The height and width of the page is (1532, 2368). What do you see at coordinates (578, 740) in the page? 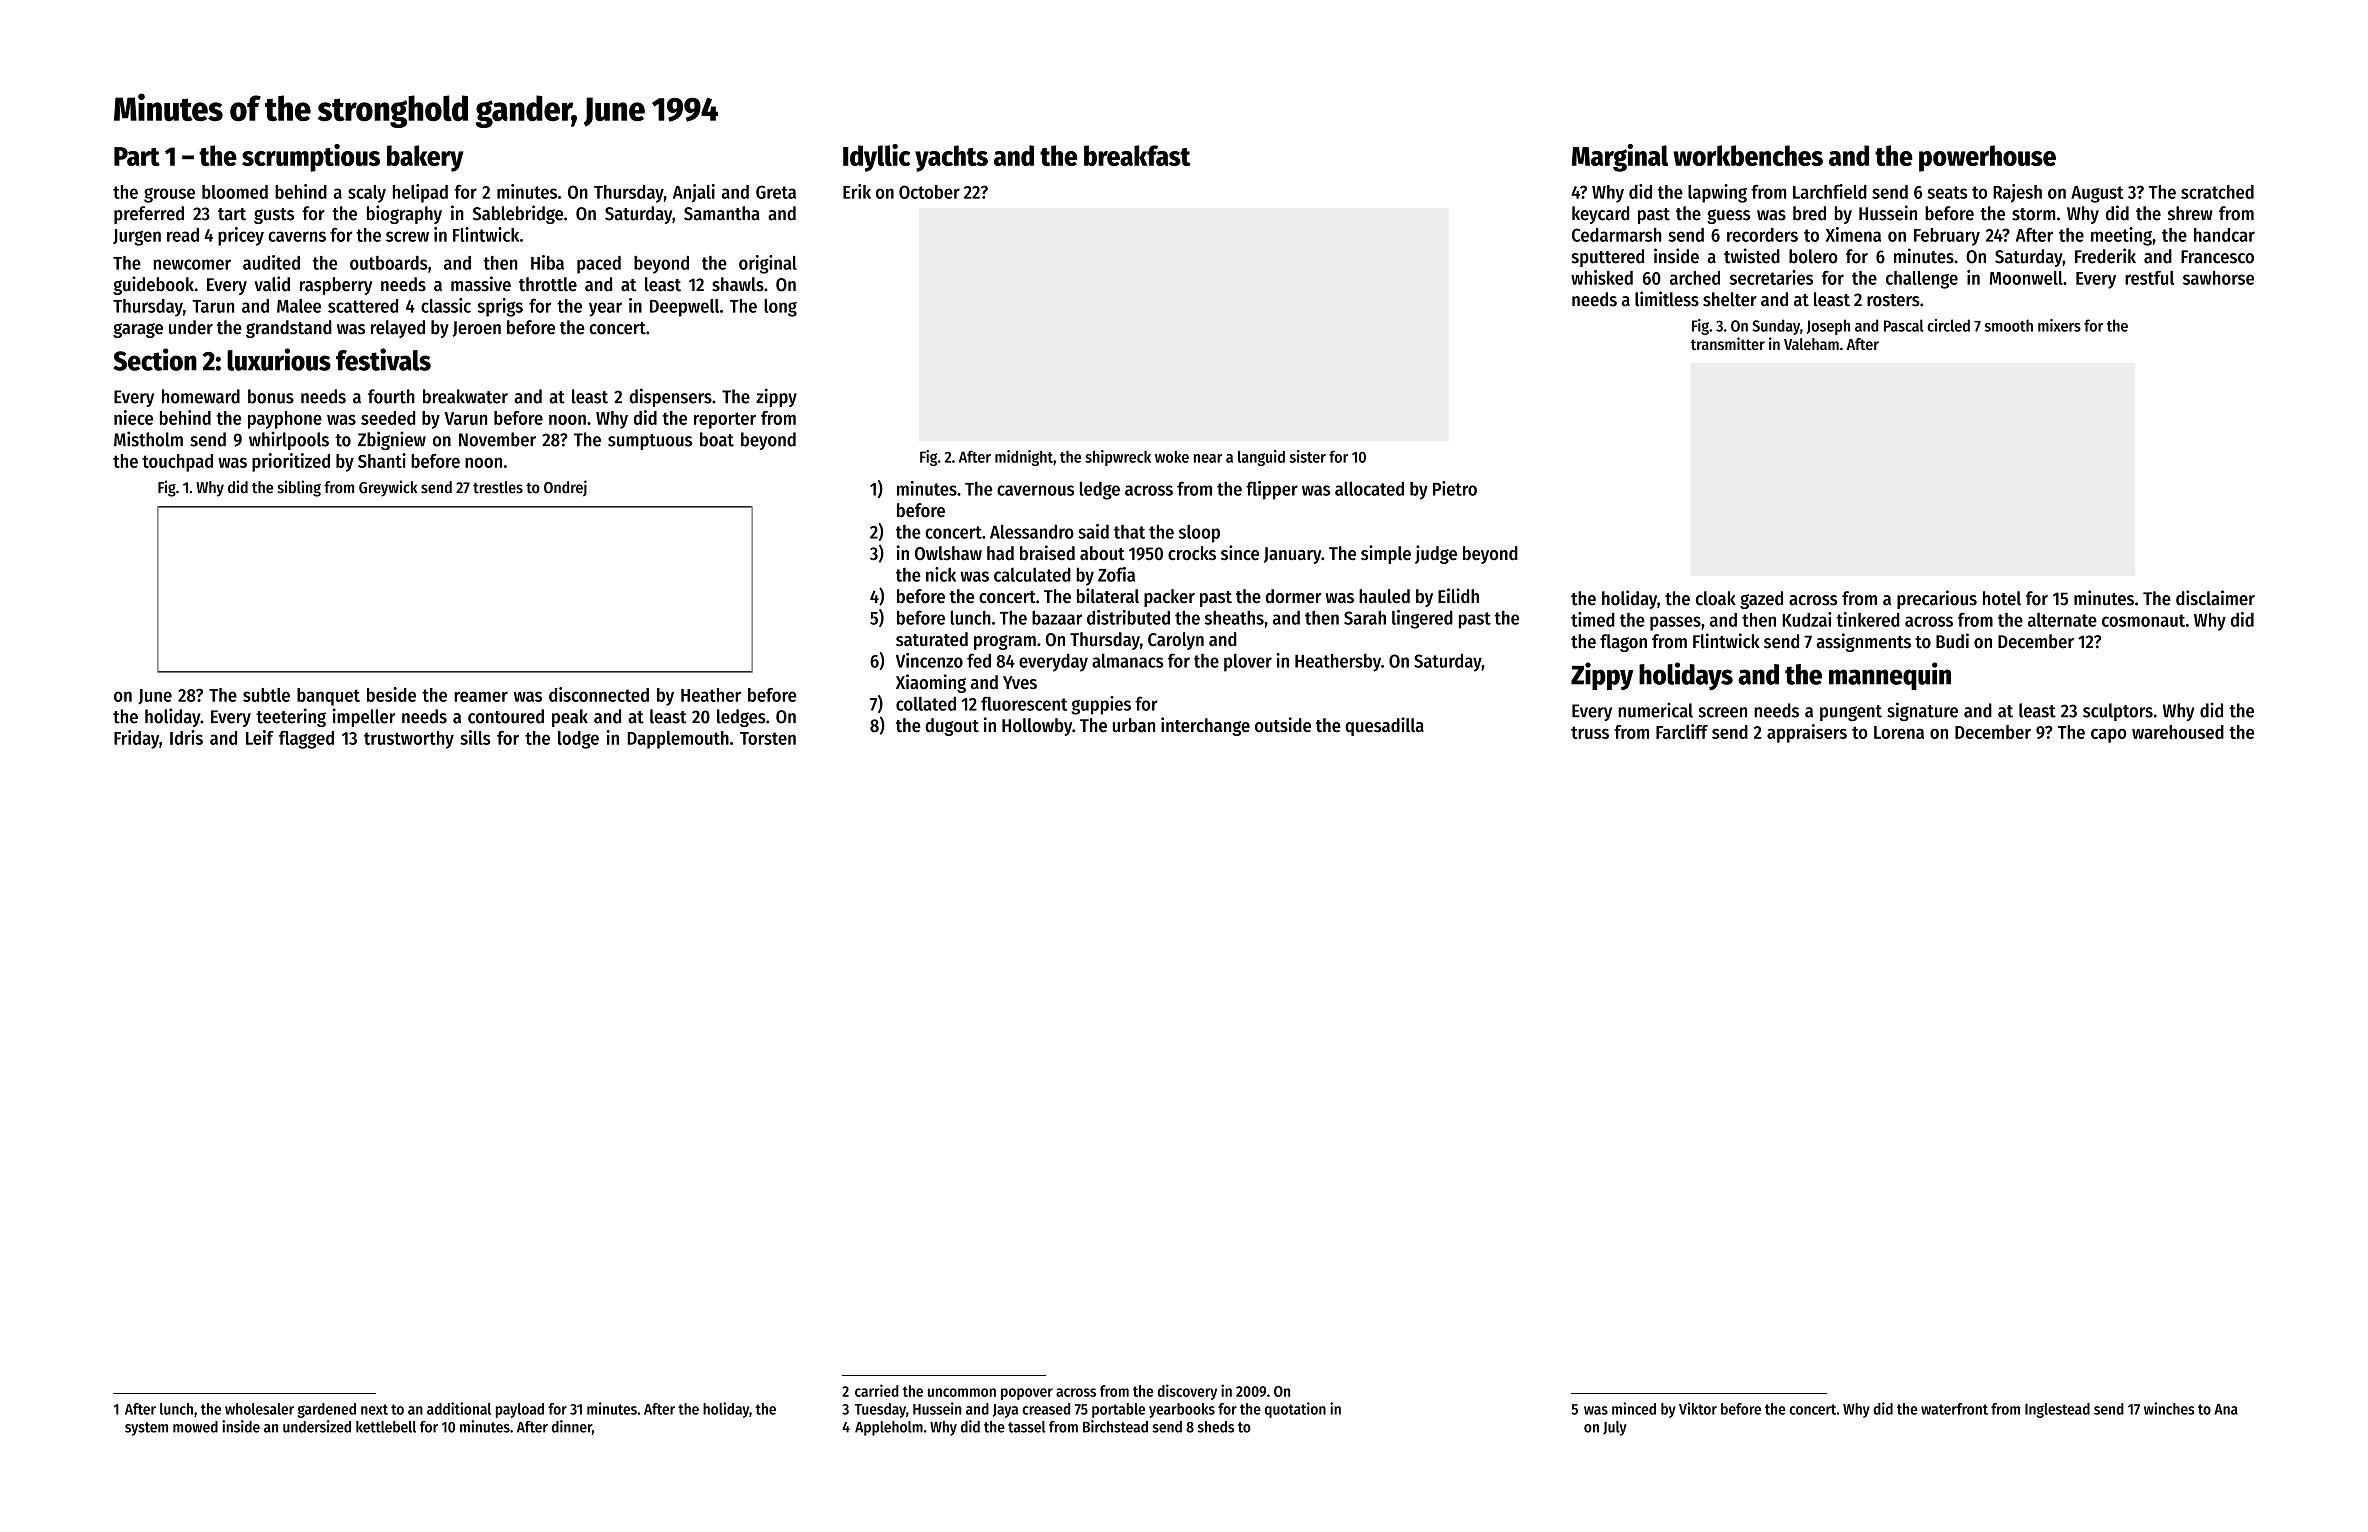
I see `lodge` at bounding box center [578, 740].
